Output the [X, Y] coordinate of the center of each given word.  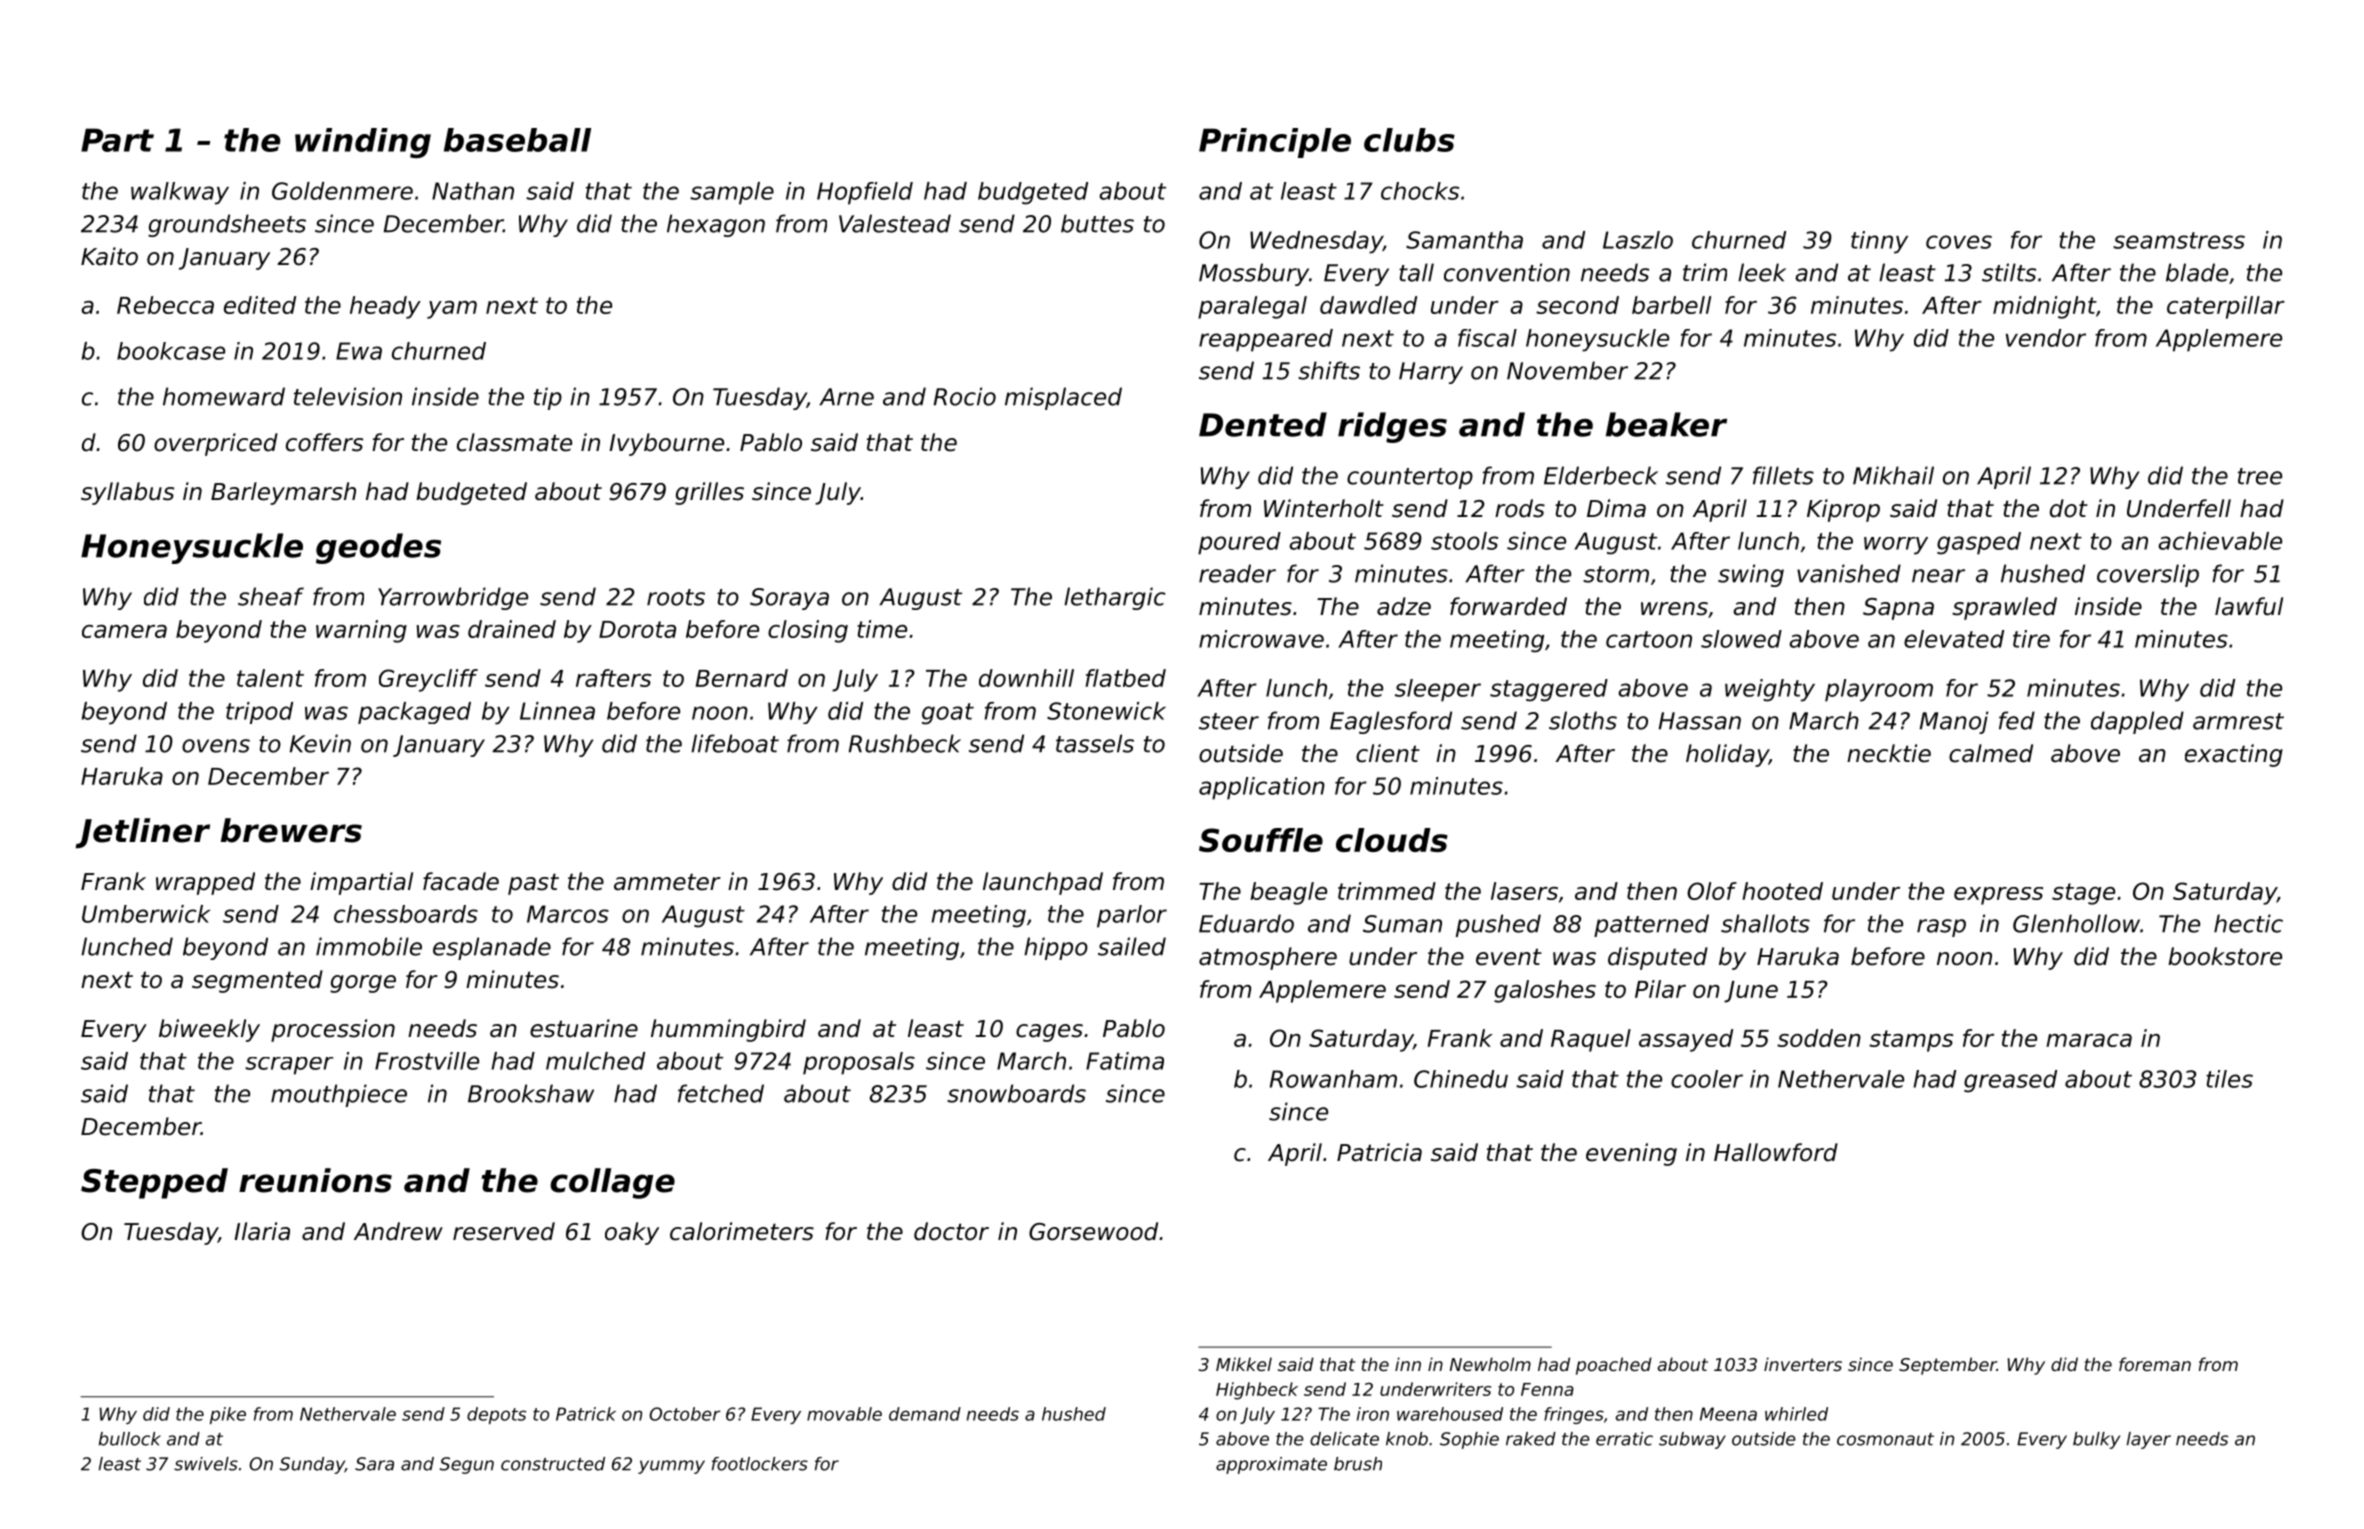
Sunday [312, 1465]
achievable [2220, 541]
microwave [1261, 639]
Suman [1402, 924]
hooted [1782, 891]
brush [1358, 1464]
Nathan [473, 191]
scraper [289, 1066]
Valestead [895, 223]
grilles [709, 493]
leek [1762, 272]
